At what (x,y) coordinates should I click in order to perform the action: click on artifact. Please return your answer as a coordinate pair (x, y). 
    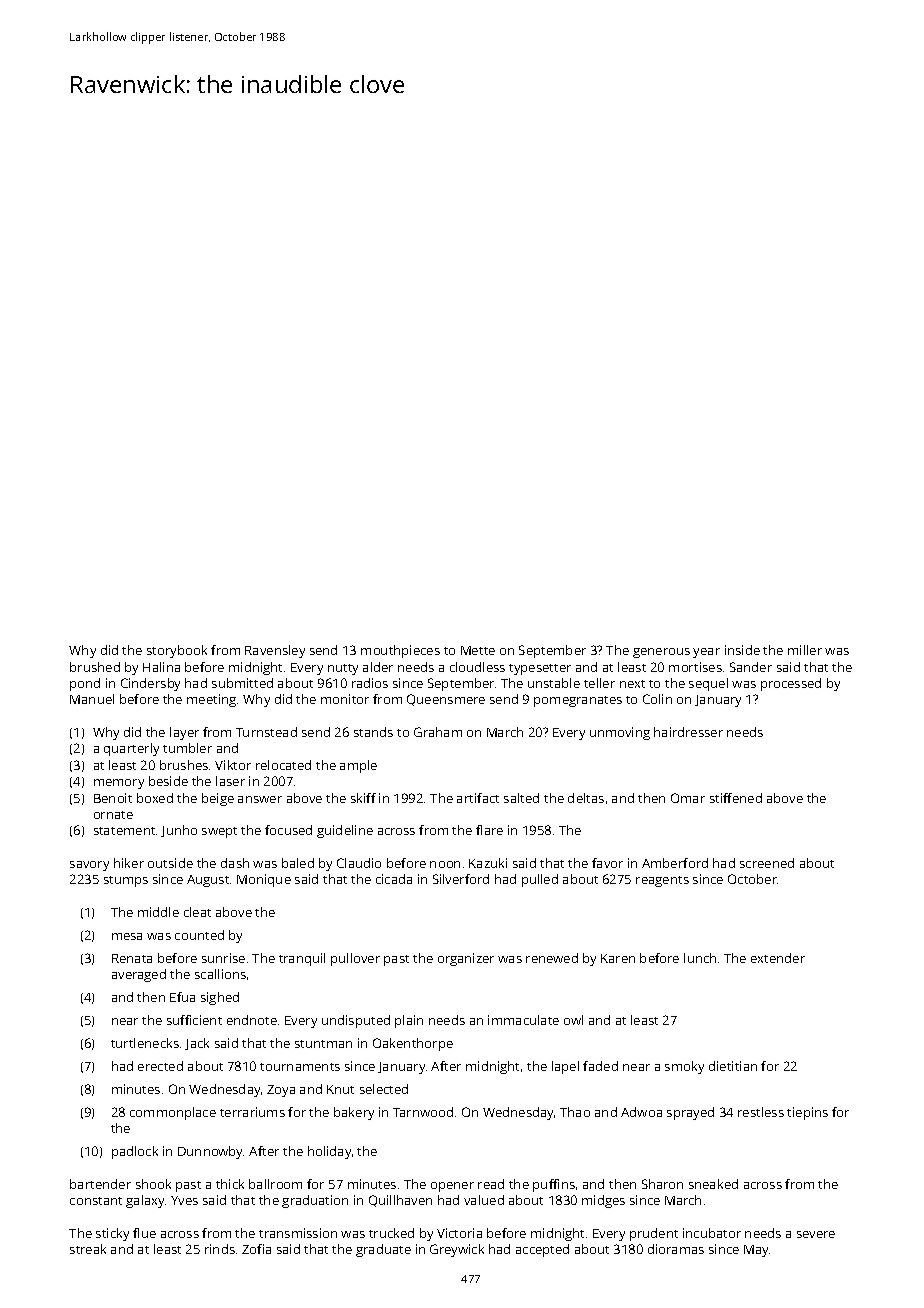
    Looking at the image, I should click on (478, 798).
